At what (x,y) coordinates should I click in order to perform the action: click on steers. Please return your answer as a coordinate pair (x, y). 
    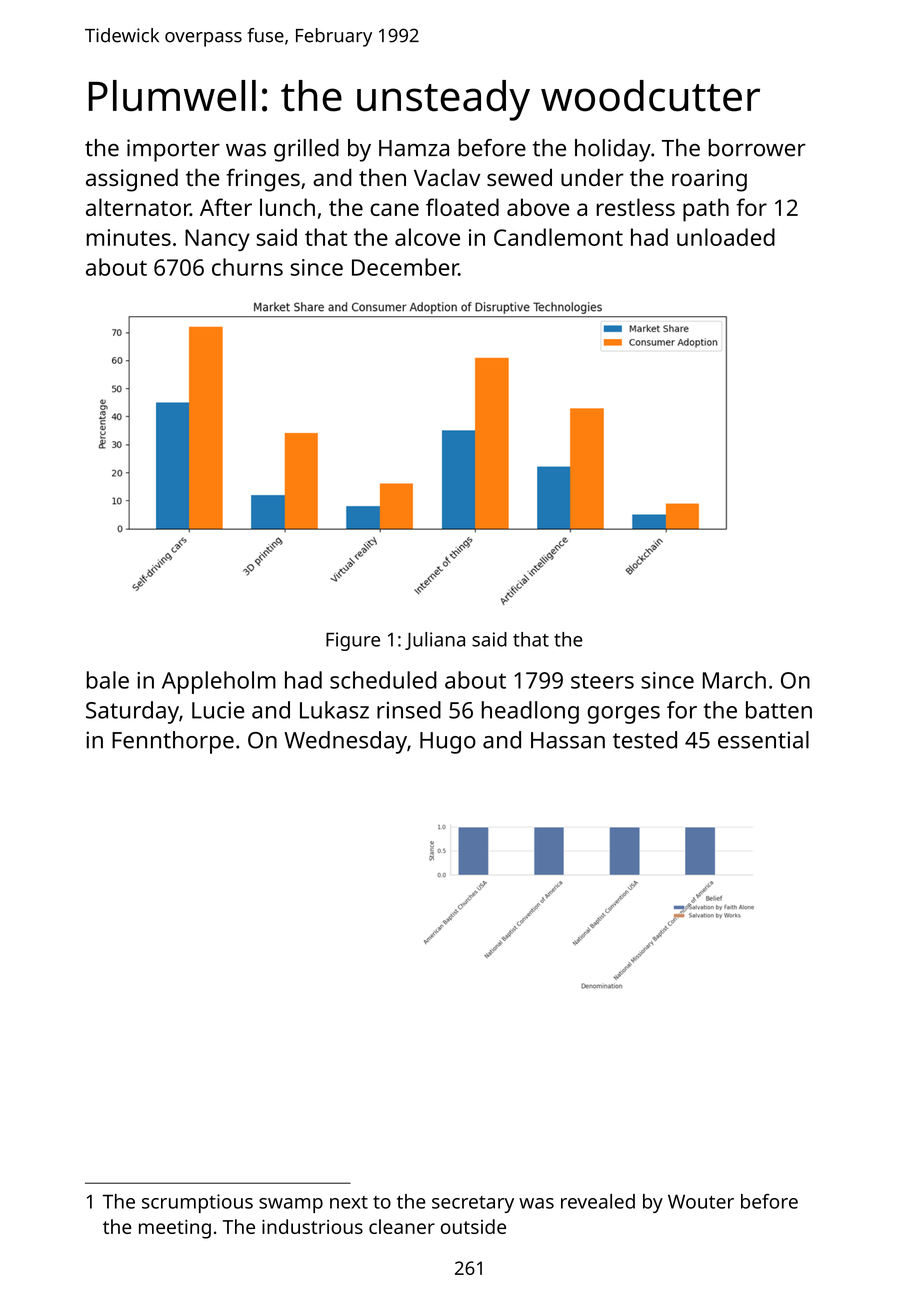
    Looking at the image, I should click on (602, 681).
